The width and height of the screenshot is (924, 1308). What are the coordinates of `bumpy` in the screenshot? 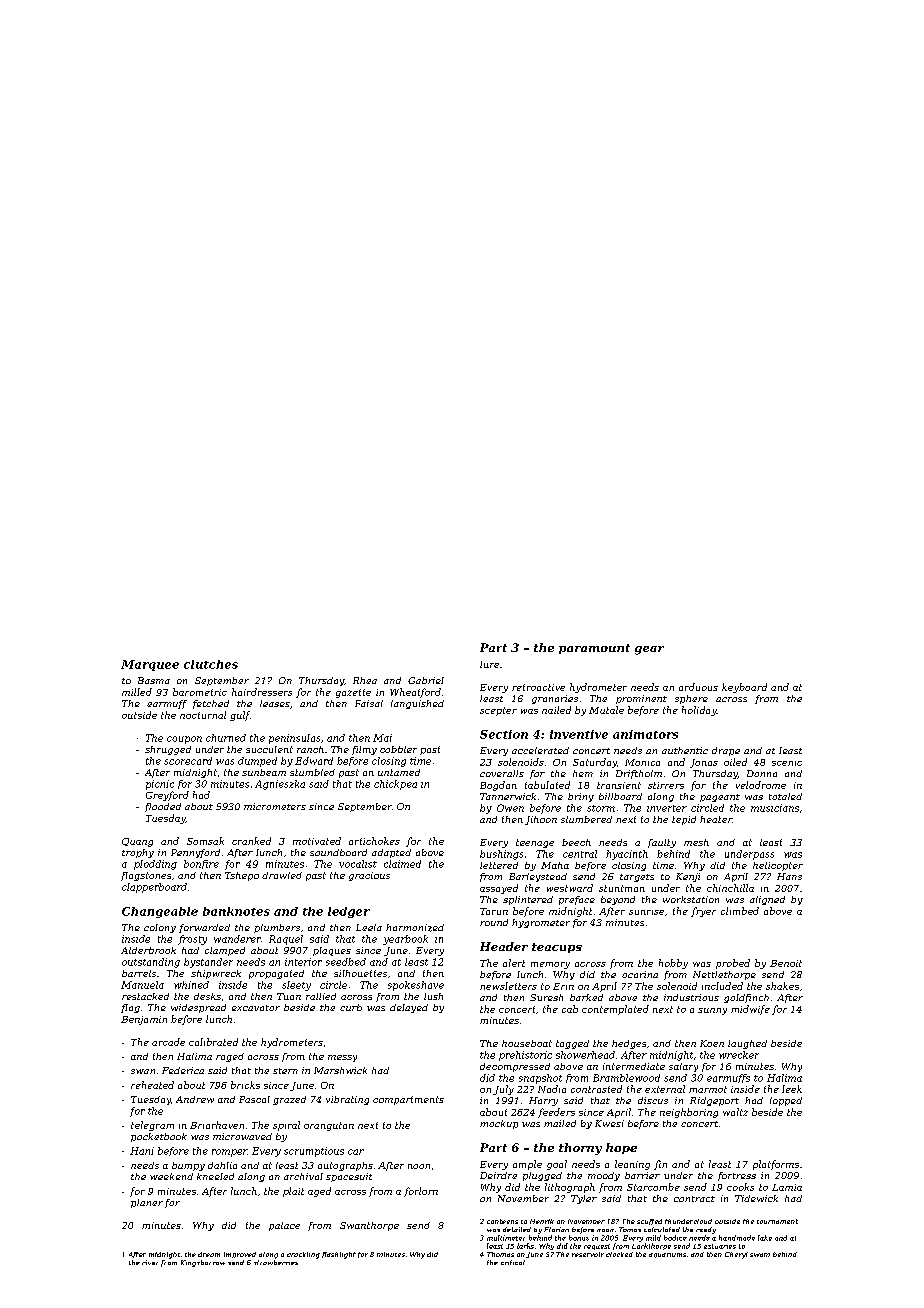 It's located at (188, 1166).
